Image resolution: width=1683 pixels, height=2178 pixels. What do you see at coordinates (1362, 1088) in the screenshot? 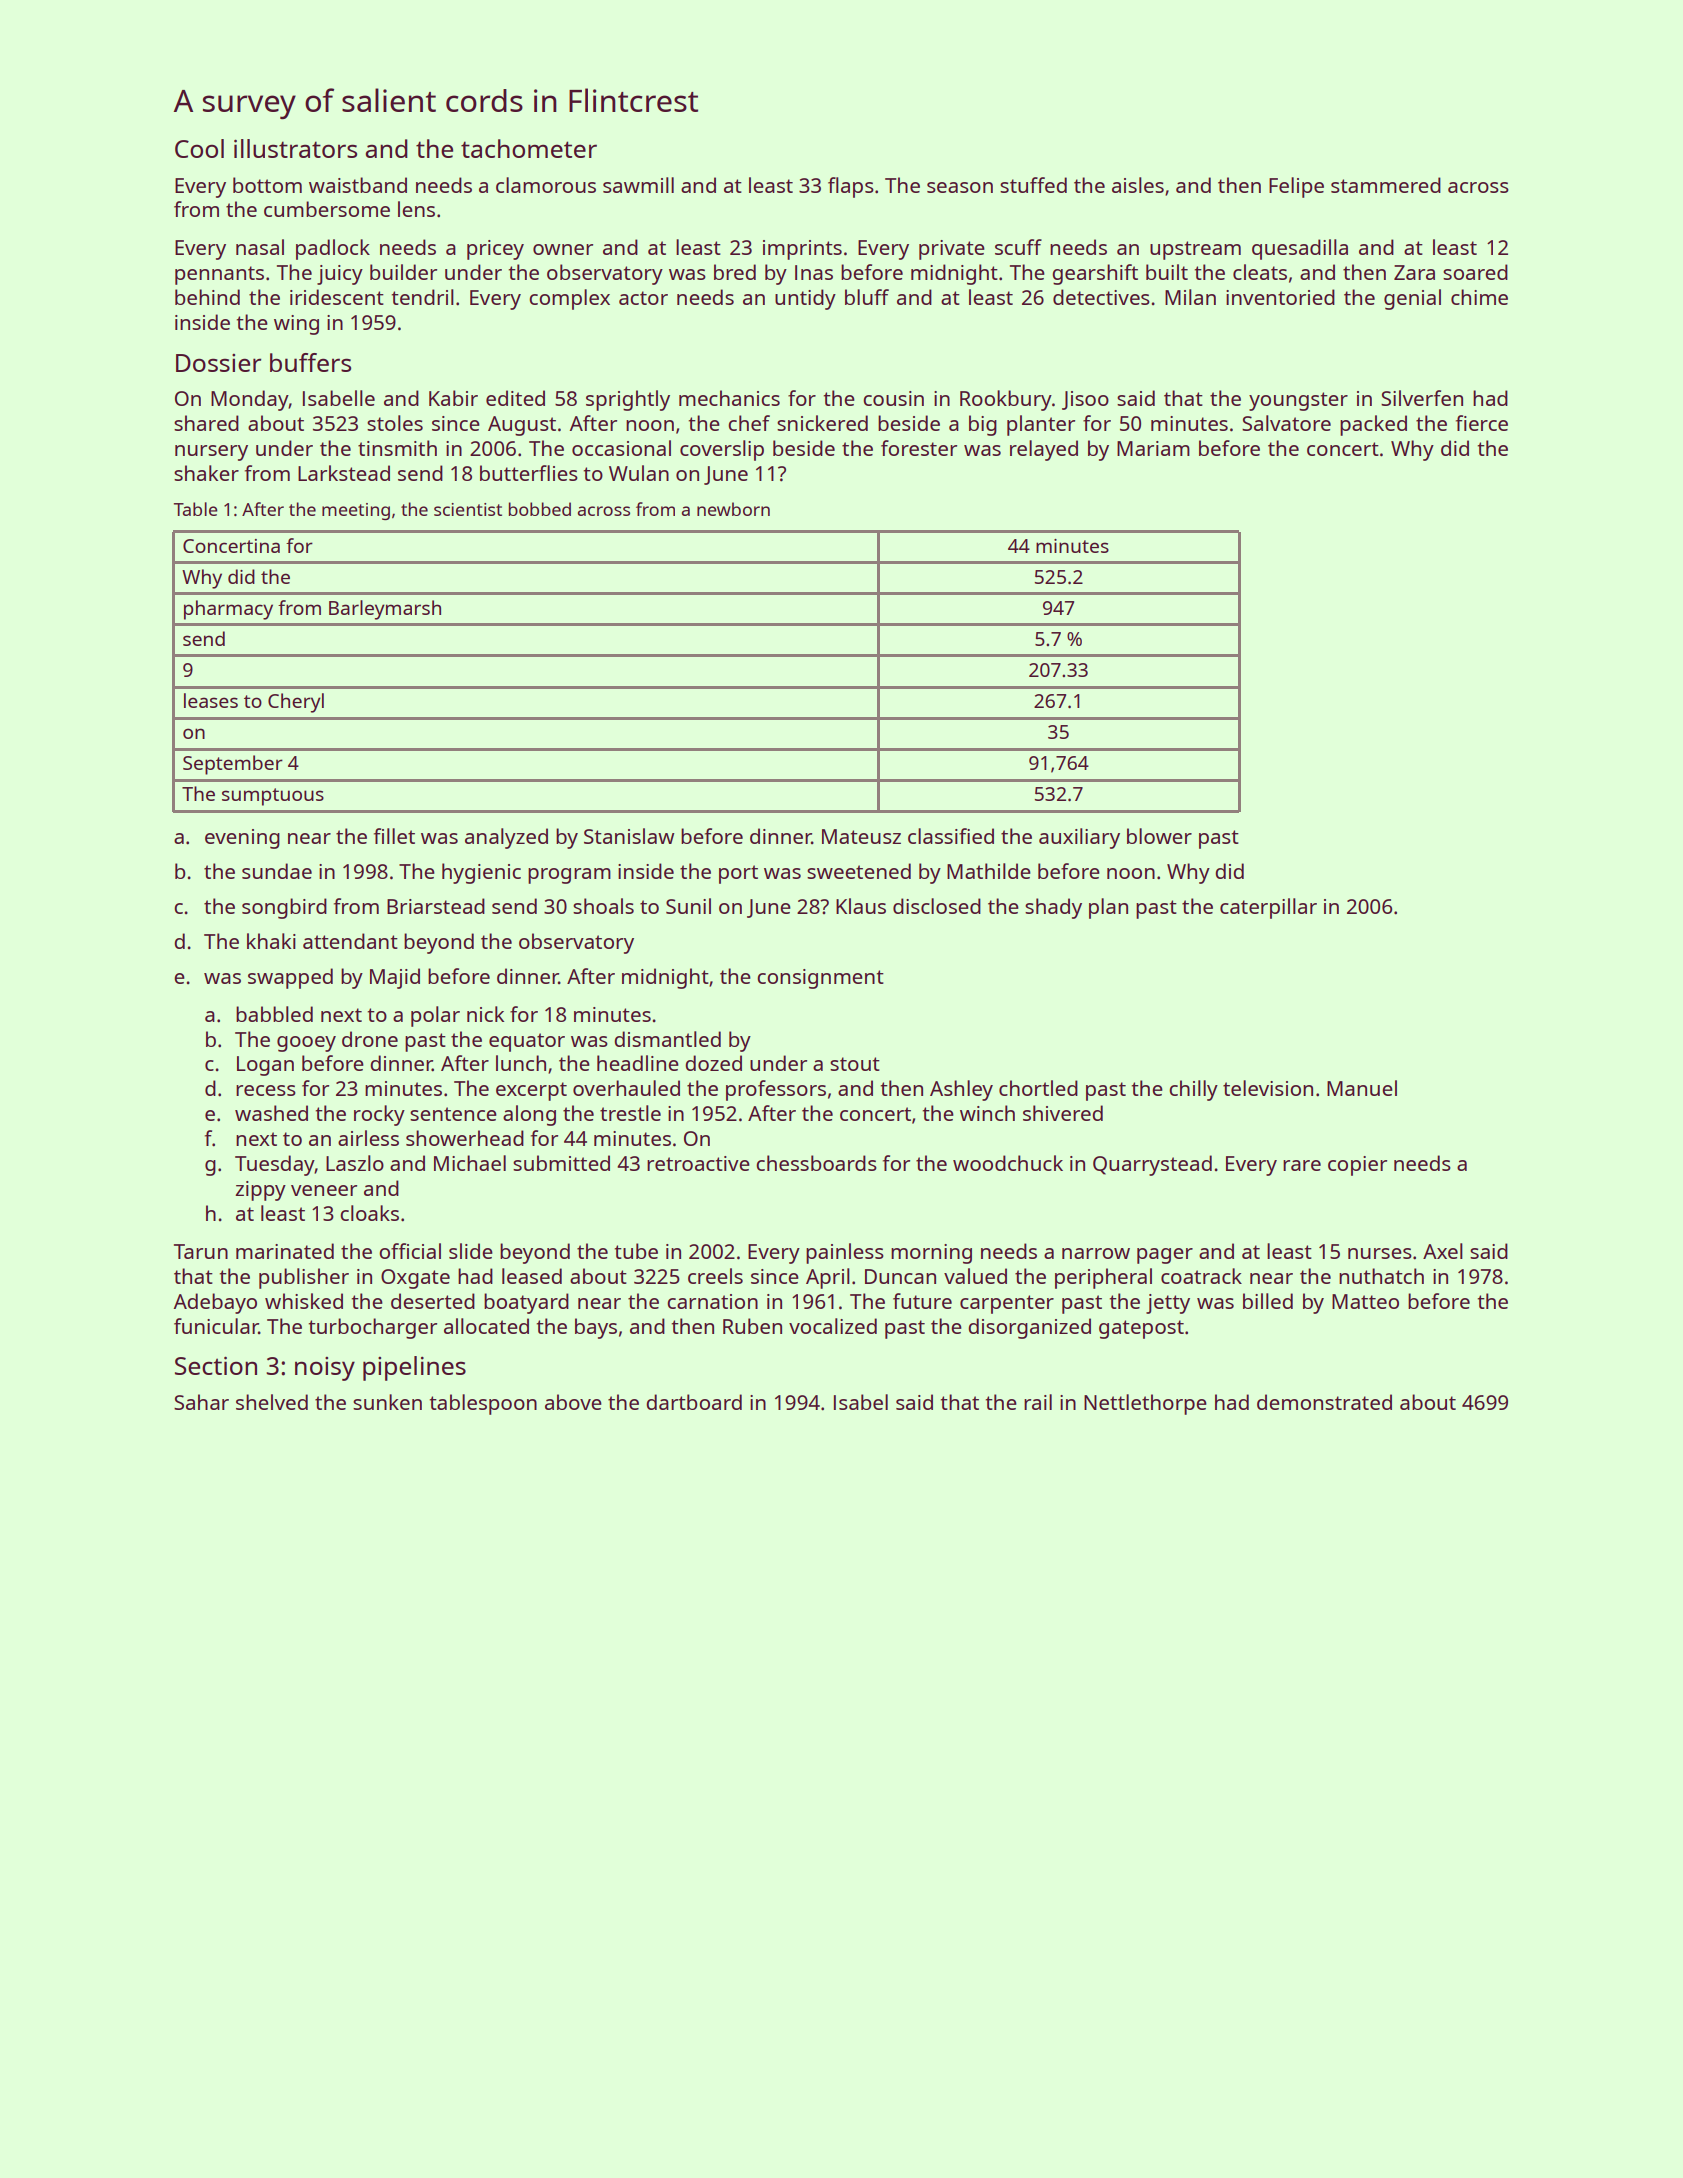
I see `Manuel` at bounding box center [1362, 1088].
